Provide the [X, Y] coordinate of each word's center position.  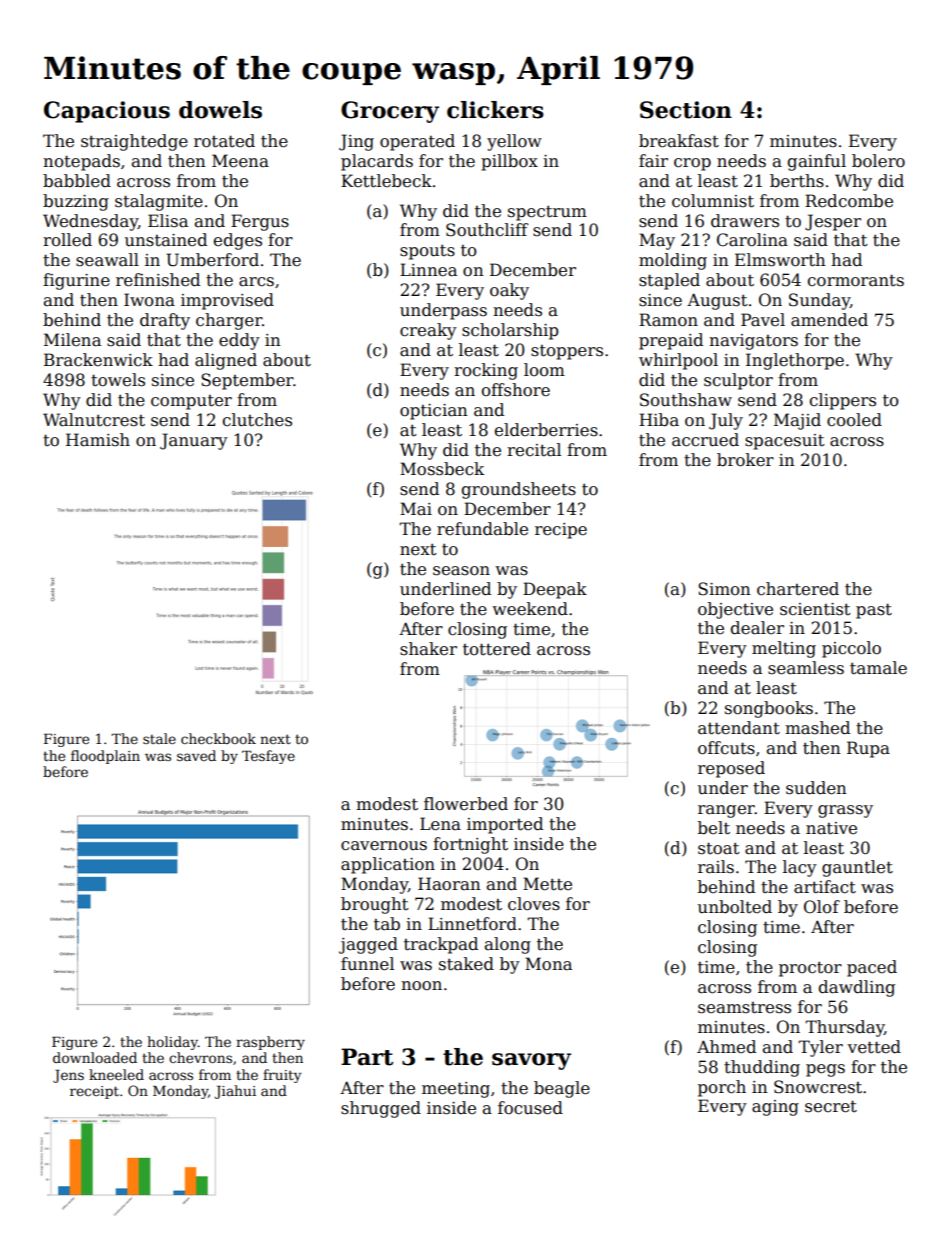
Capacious [107, 112]
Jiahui [235, 1092]
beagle [562, 1089]
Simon [724, 589]
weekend [530, 609]
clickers [495, 110]
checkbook [218, 738]
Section [686, 110]
